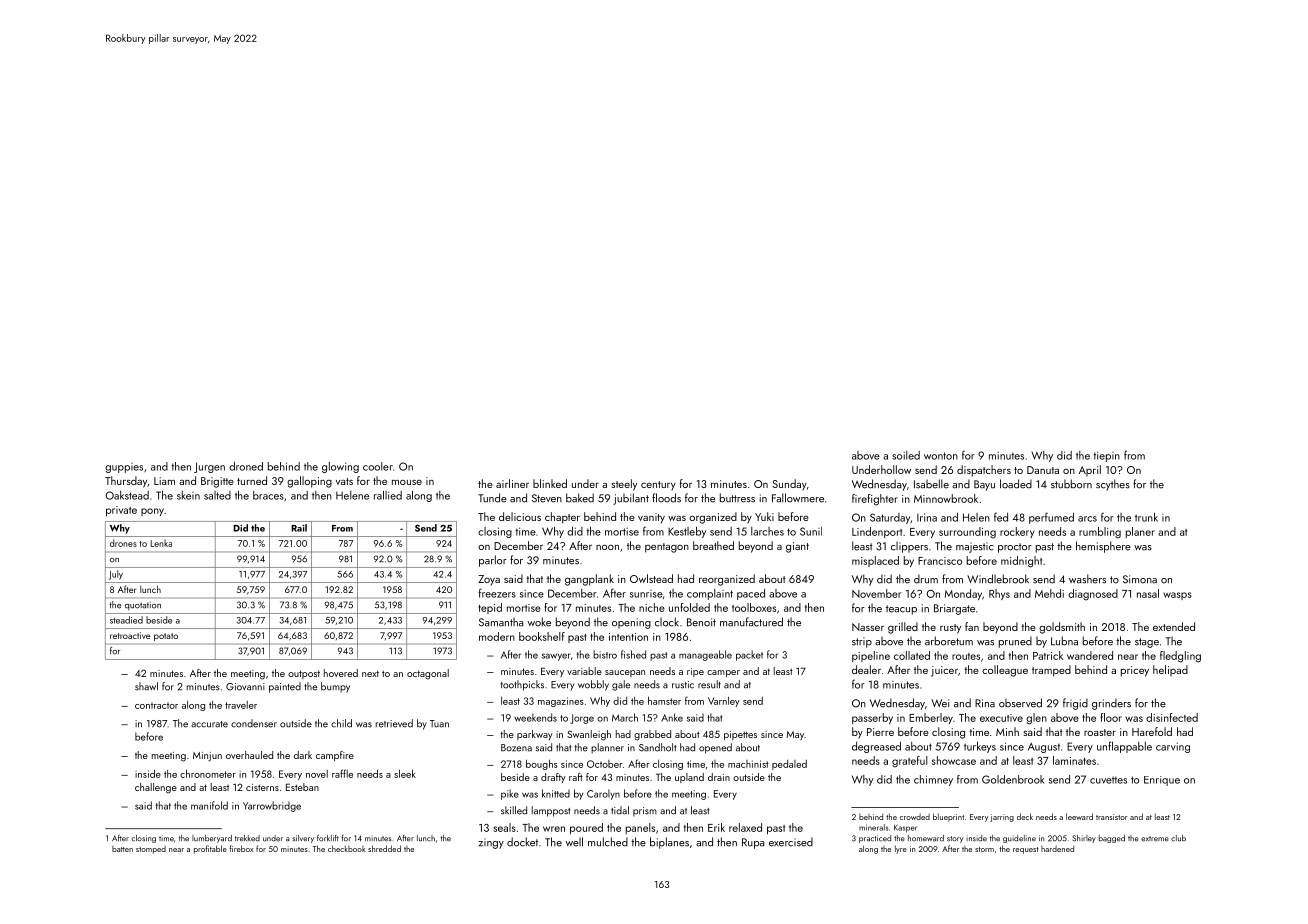 This page has width=1308, height=924. I want to click on degreased, so click(876, 747).
